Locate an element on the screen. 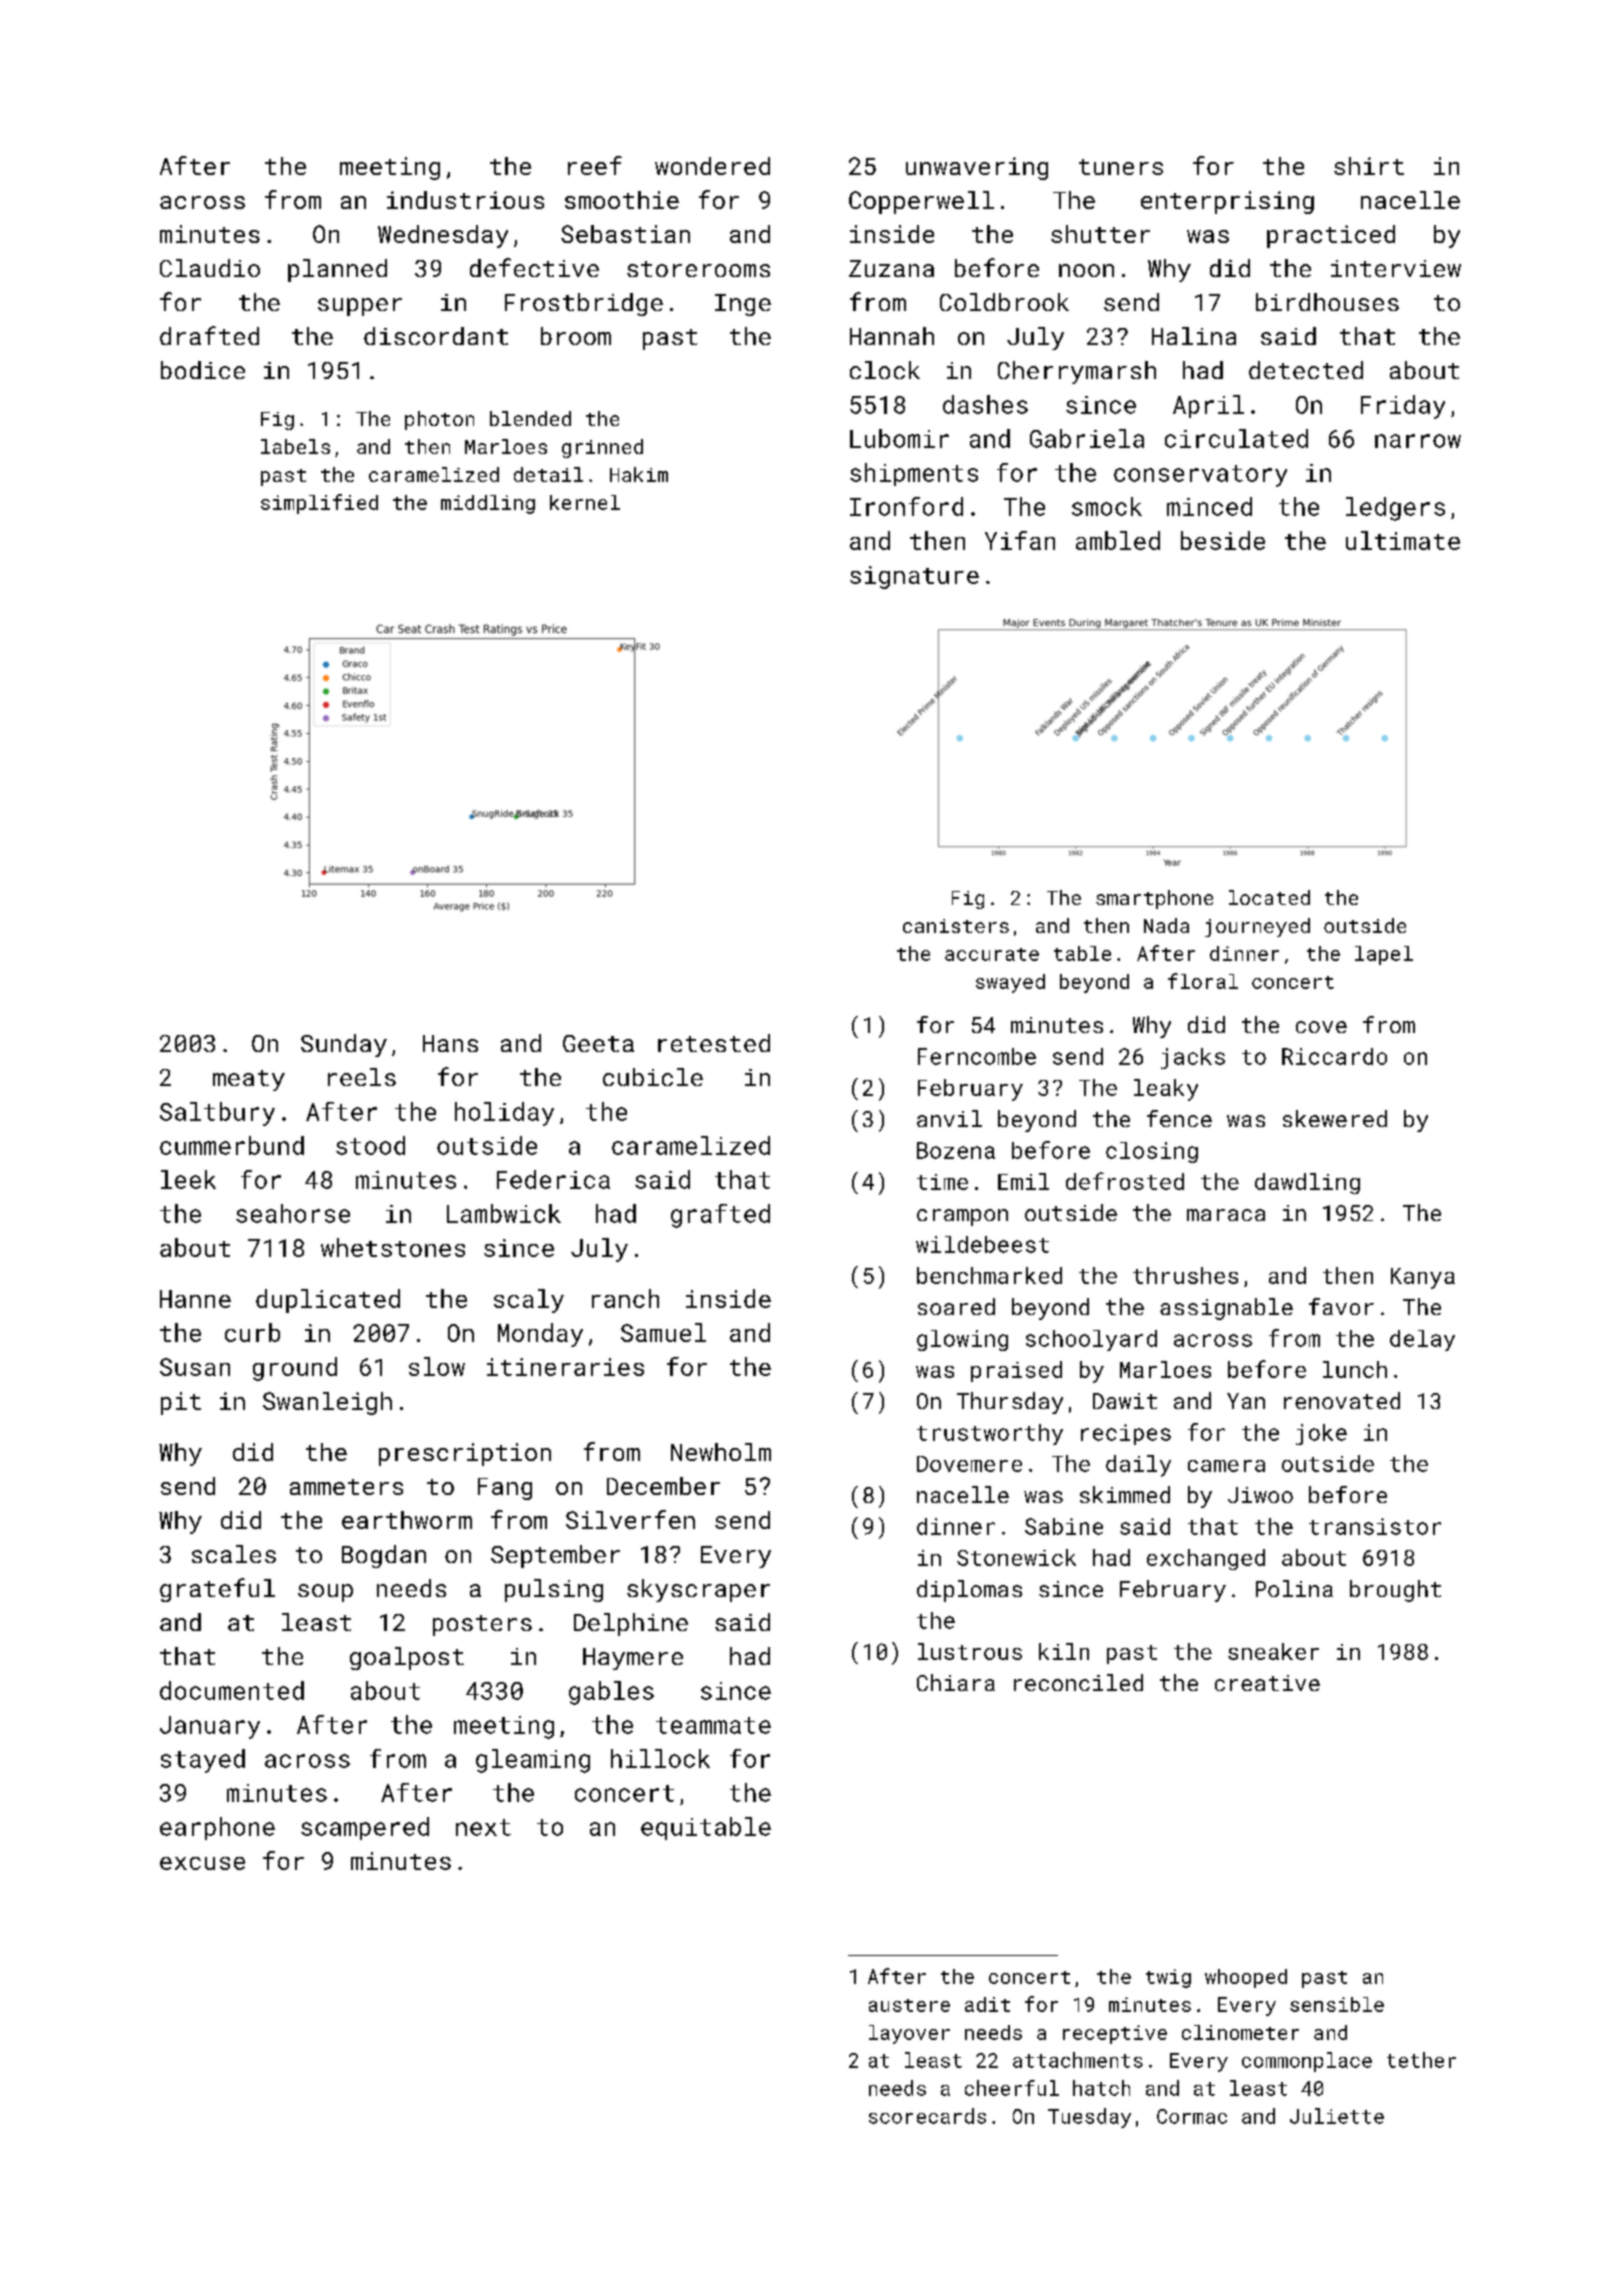 This screenshot has height=2292, width=1620. Claudio is located at coordinates (210, 268).
